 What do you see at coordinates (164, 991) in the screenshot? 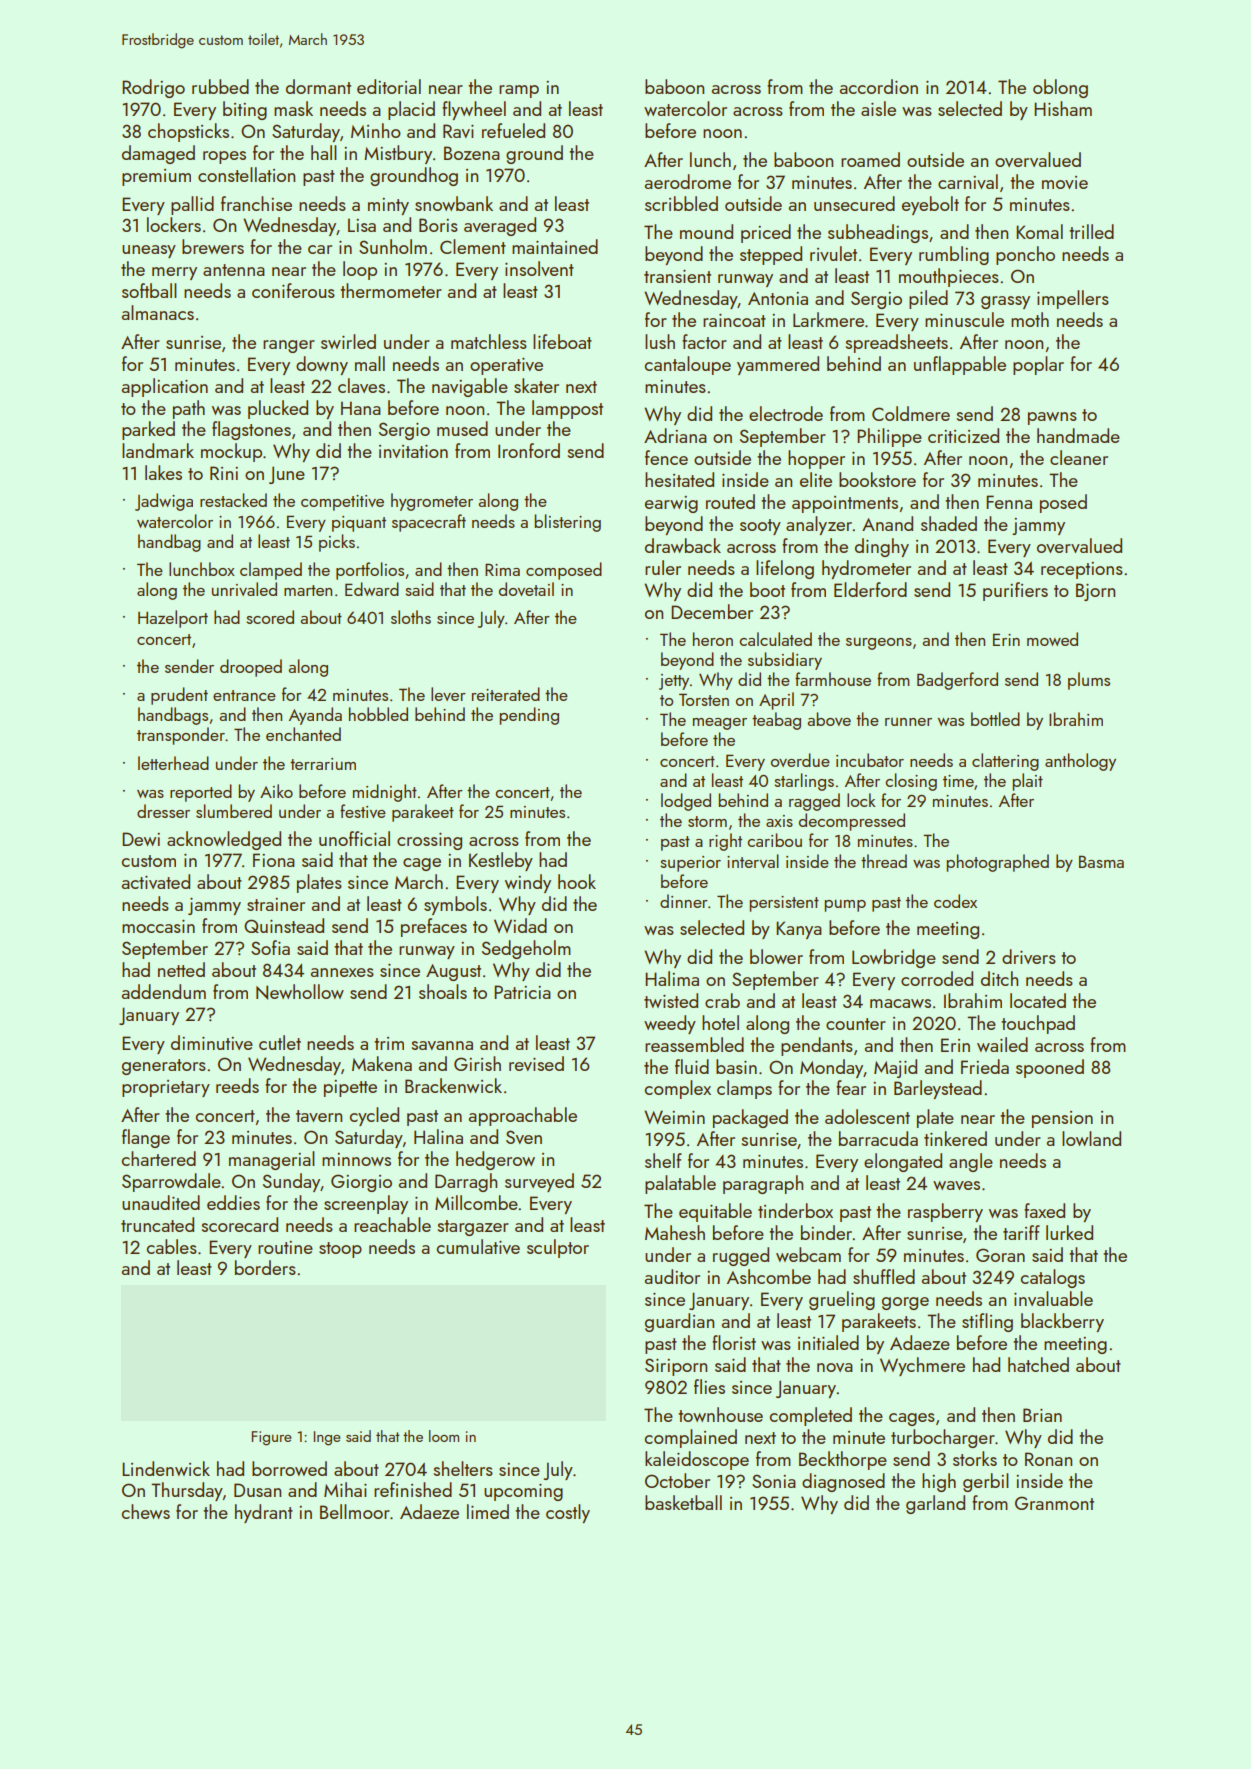
I see `addendum` at bounding box center [164, 991].
